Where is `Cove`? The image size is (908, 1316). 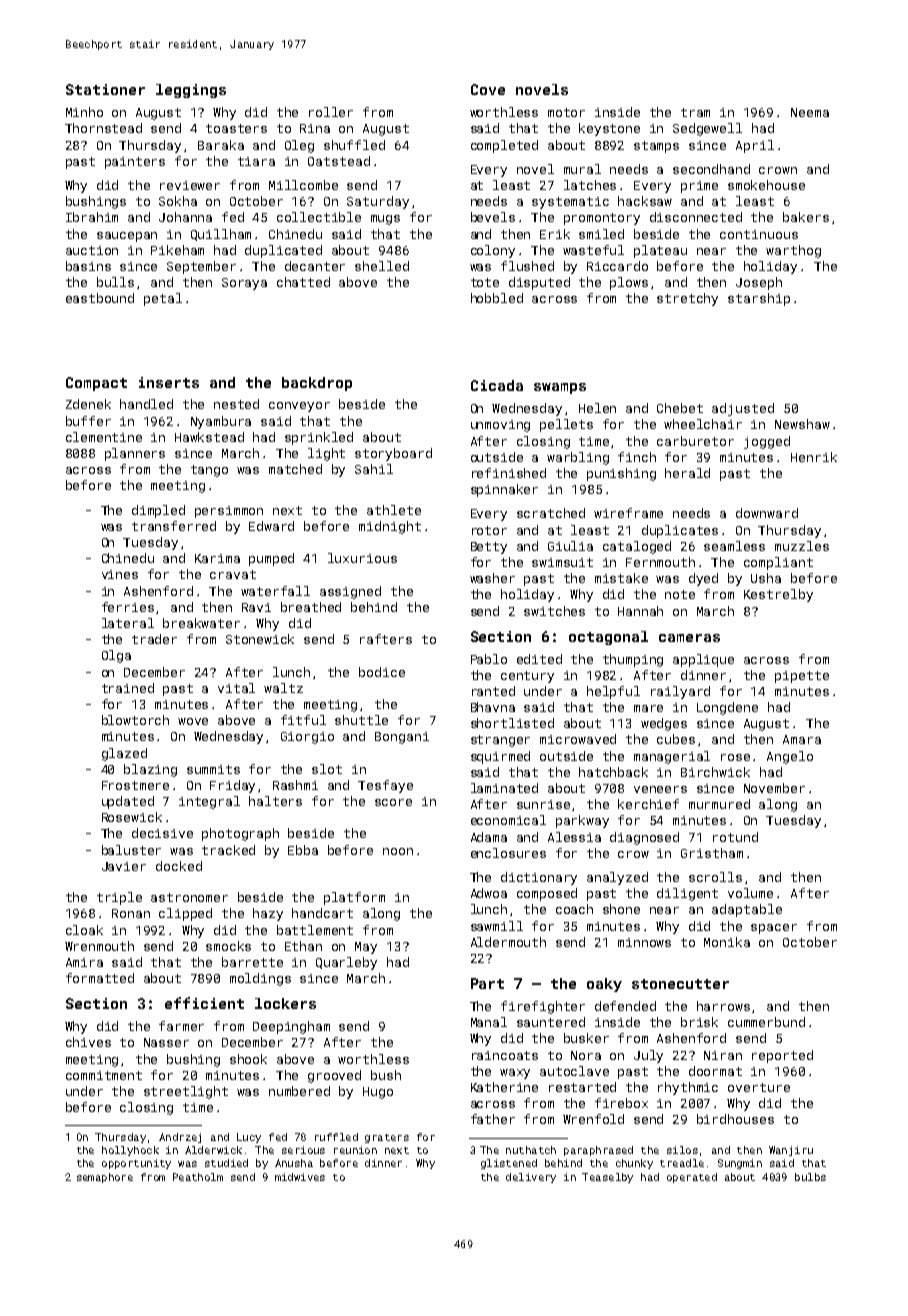 Cove is located at coordinates (488, 89).
